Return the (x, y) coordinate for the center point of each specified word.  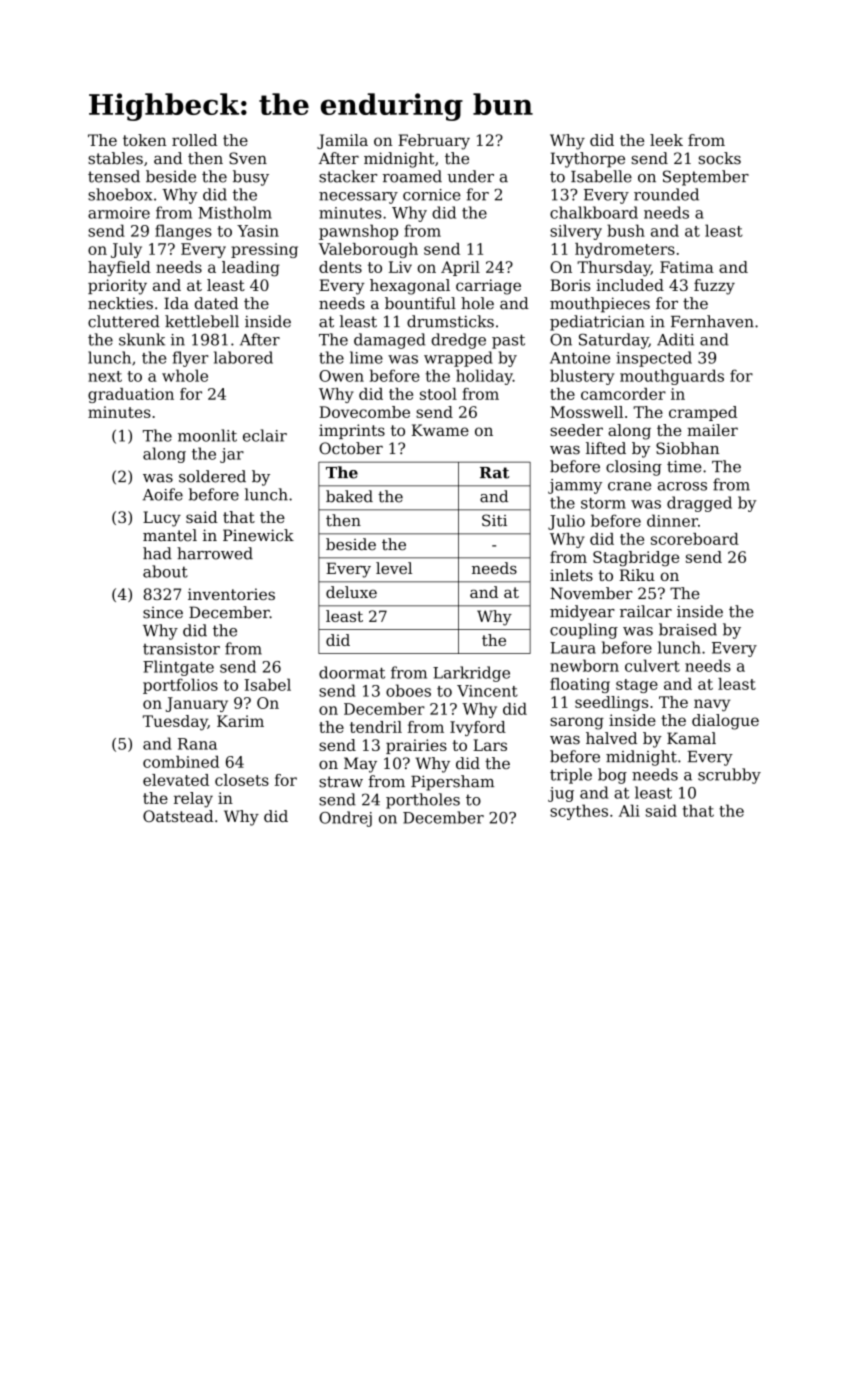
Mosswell (586, 412)
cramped (703, 413)
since (163, 613)
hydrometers (625, 250)
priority (117, 287)
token (145, 140)
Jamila (342, 141)
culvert (652, 665)
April (460, 268)
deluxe (351, 592)
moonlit (207, 435)
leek (666, 140)
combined (181, 762)
